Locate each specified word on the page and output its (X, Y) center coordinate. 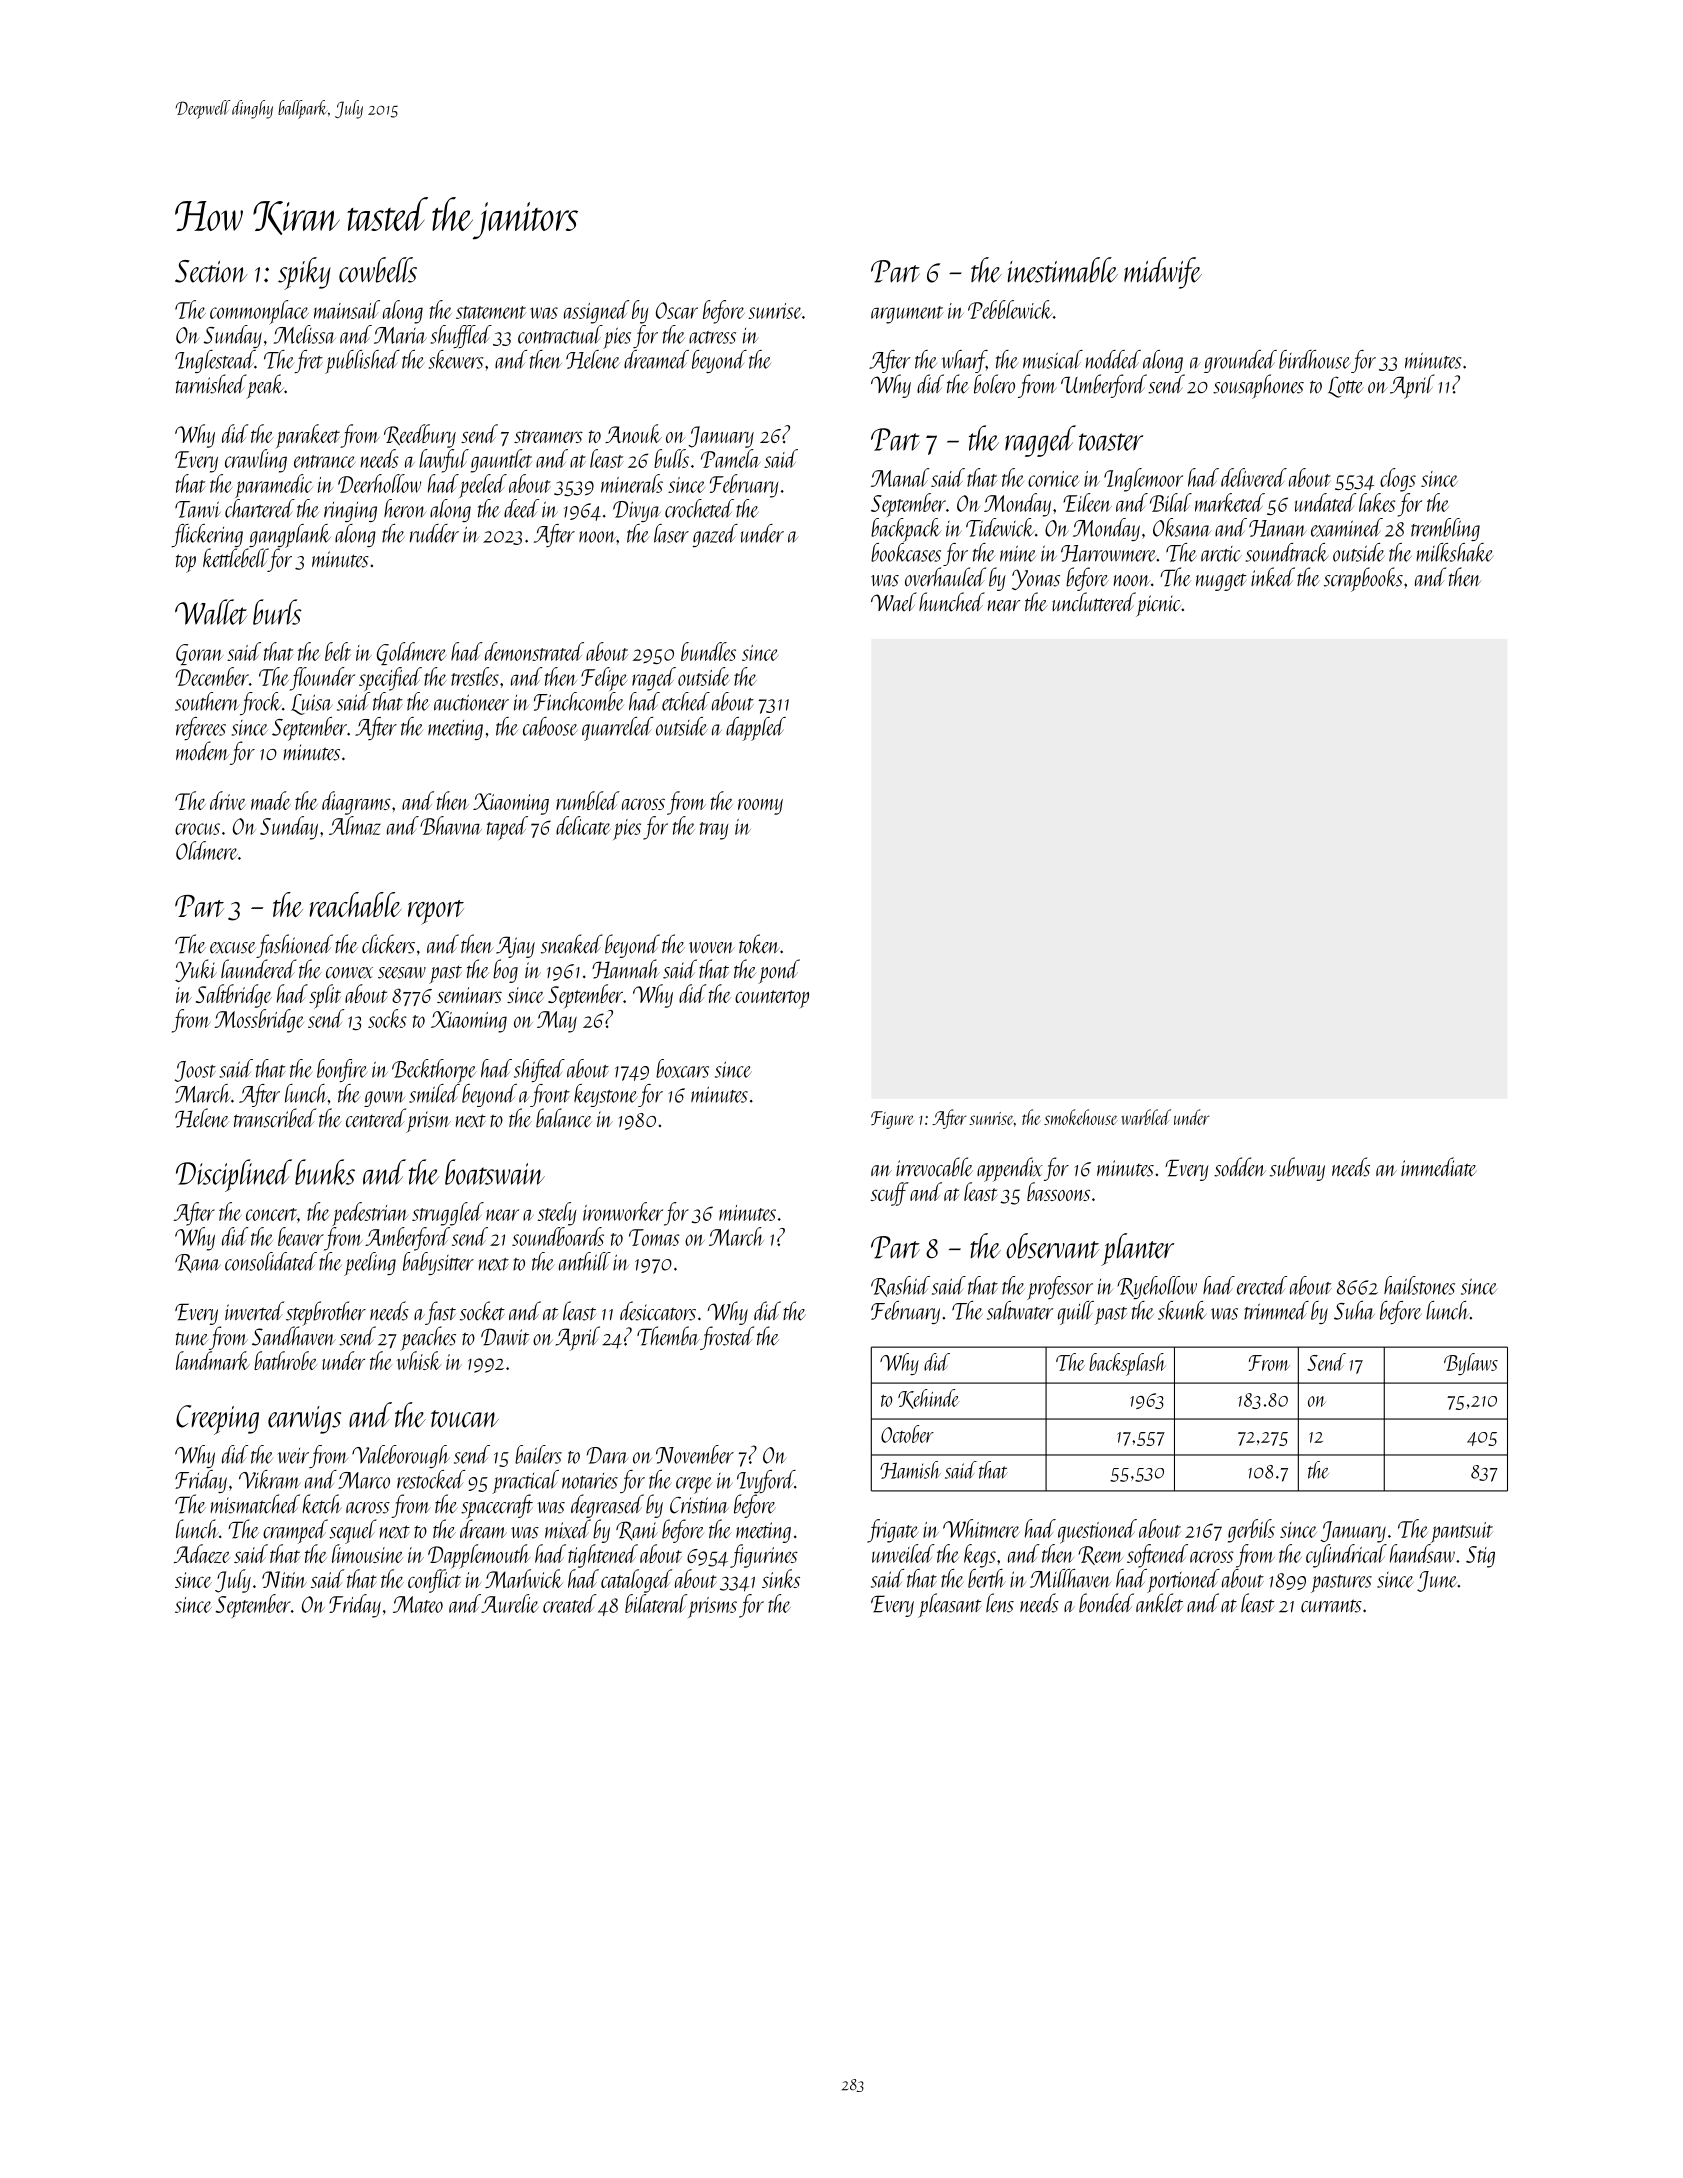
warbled (1146, 1117)
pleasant (949, 1605)
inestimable (1063, 270)
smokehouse (1081, 1117)
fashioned (294, 946)
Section (211, 271)
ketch (322, 1504)
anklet (1159, 1603)
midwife (1163, 273)
